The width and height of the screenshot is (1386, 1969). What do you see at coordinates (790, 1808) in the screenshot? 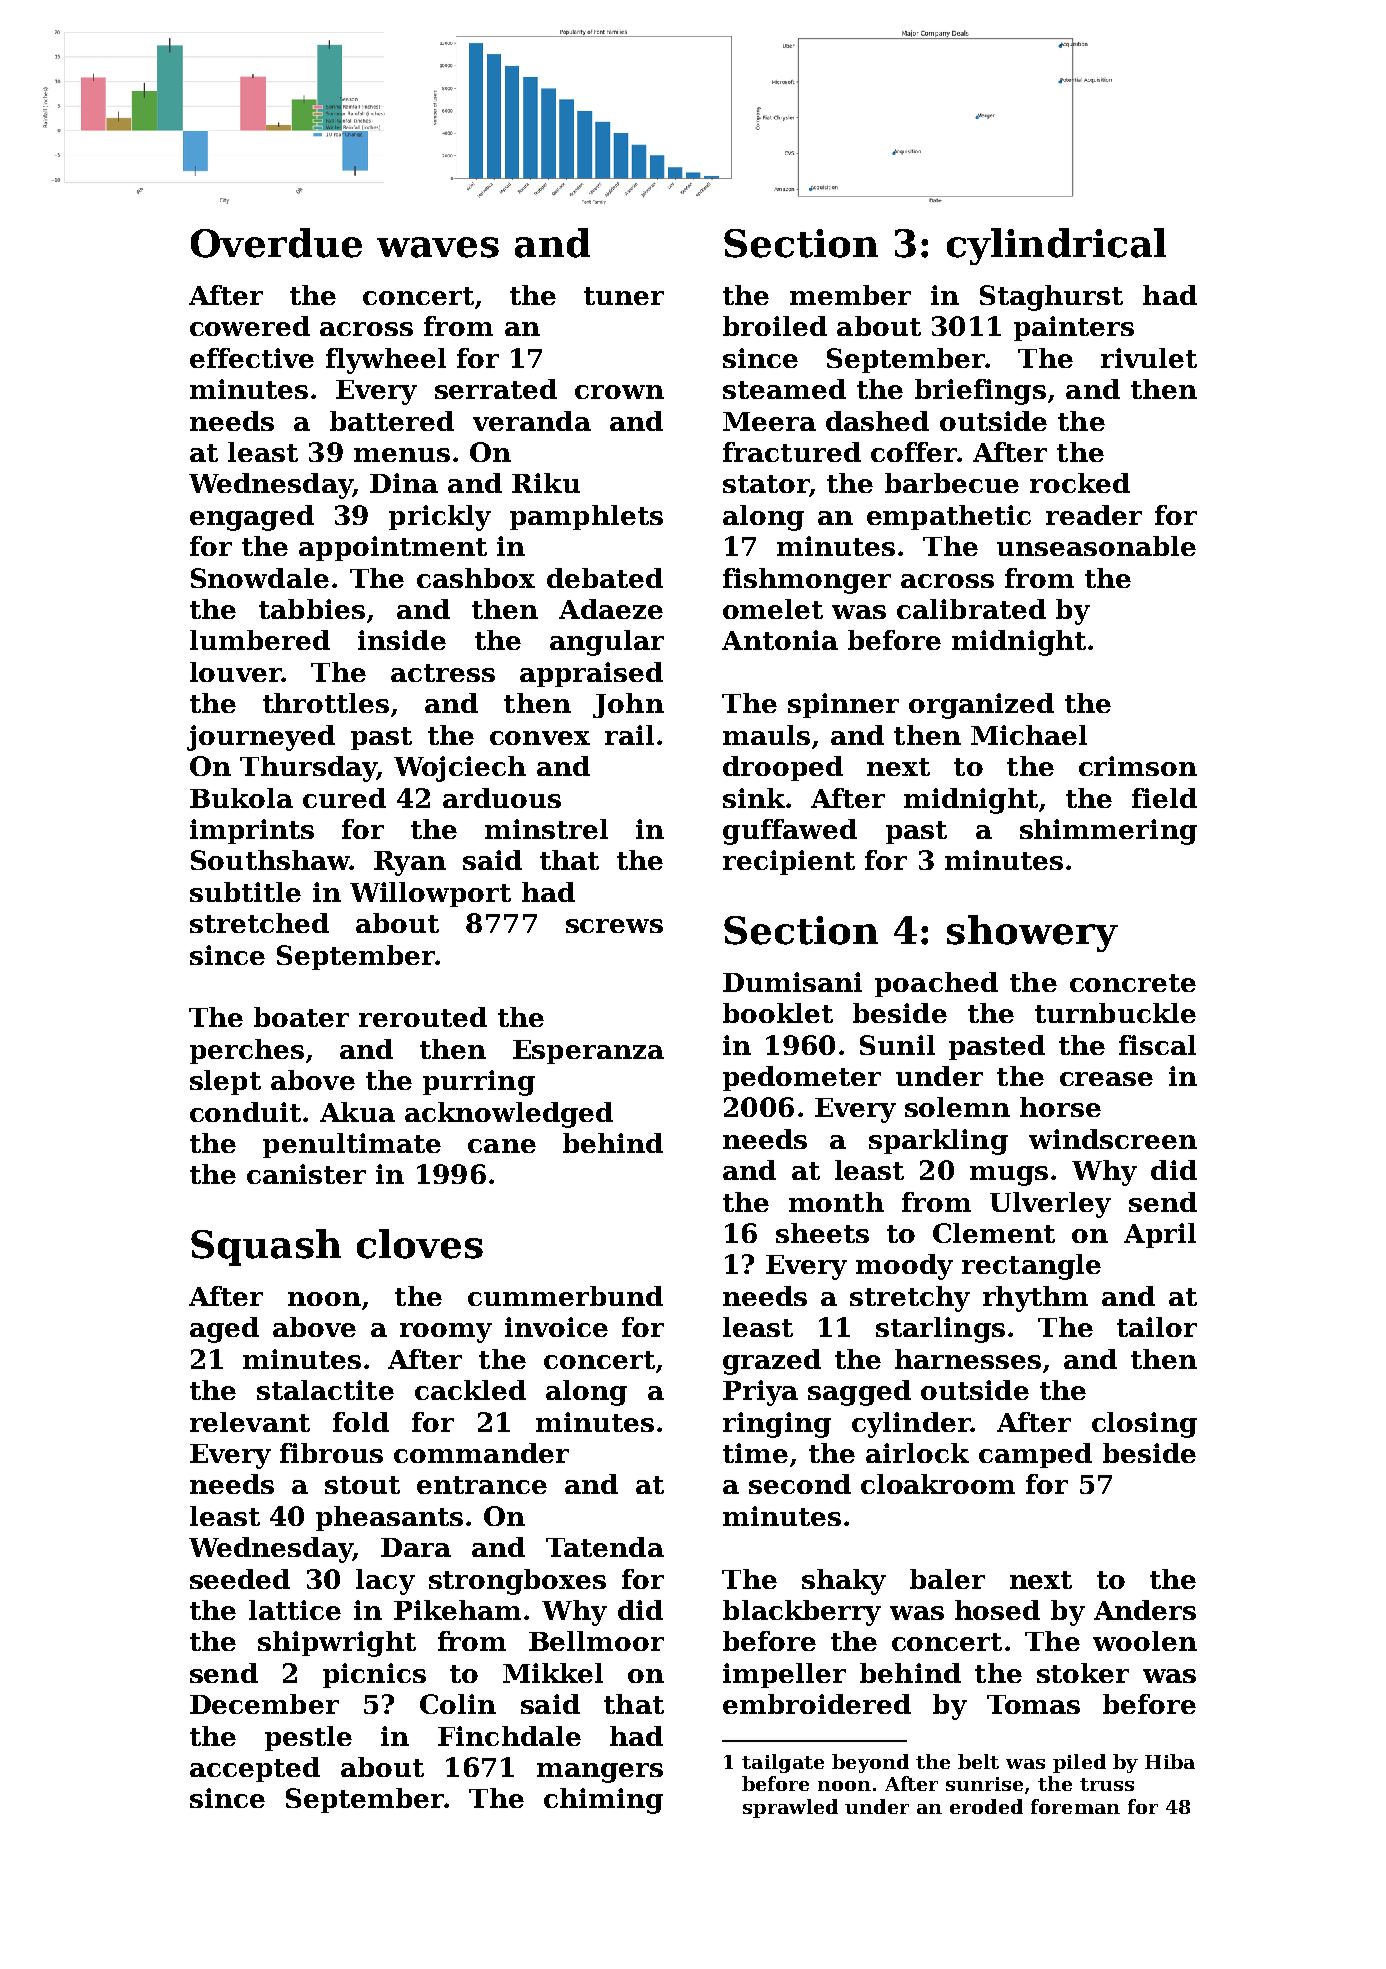
I see `sprawled` at bounding box center [790, 1808].
